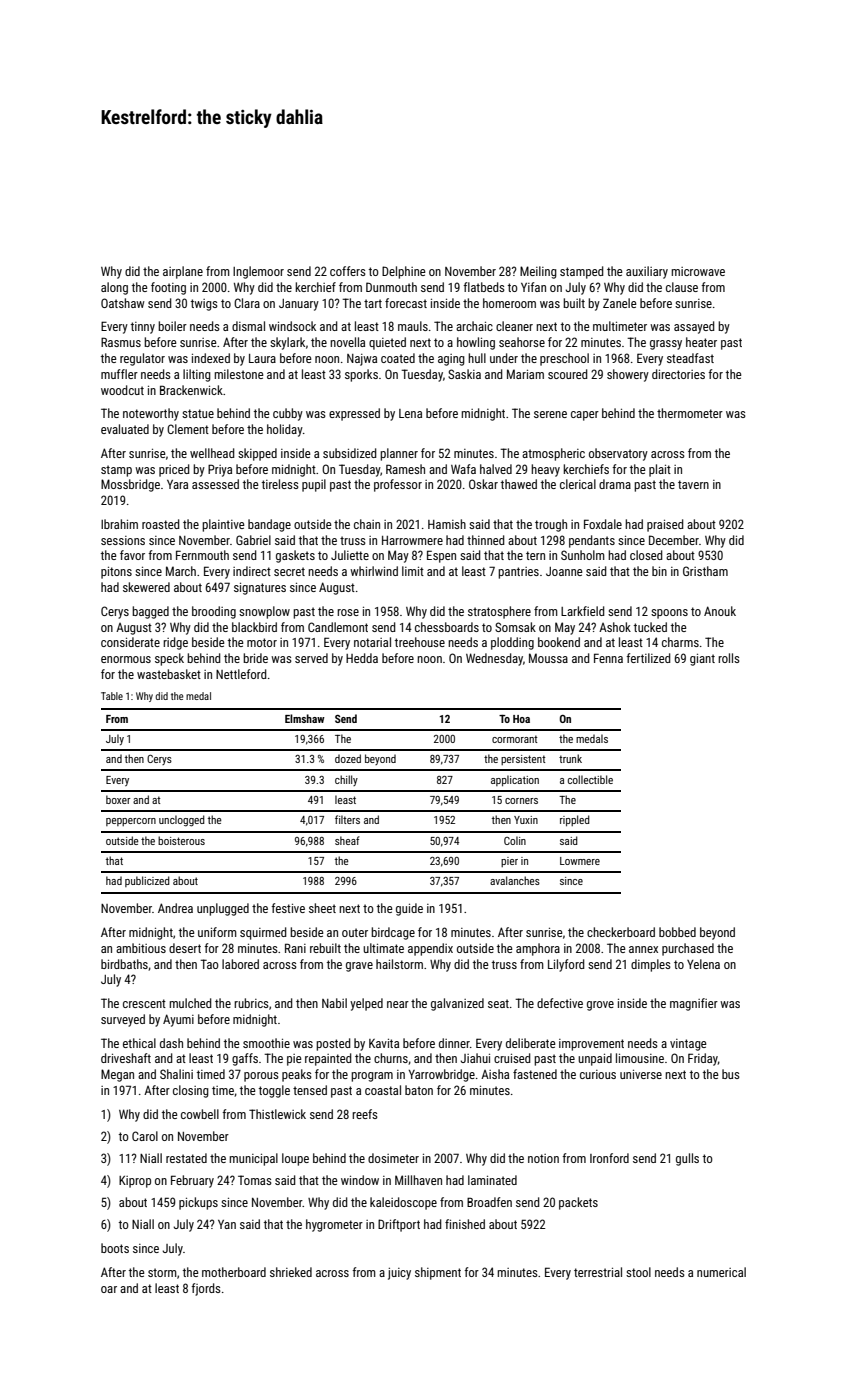 The image size is (849, 1400). What do you see at coordinates (509, 862) in the image?
I see `pier` at bounding box center [509, 862].
